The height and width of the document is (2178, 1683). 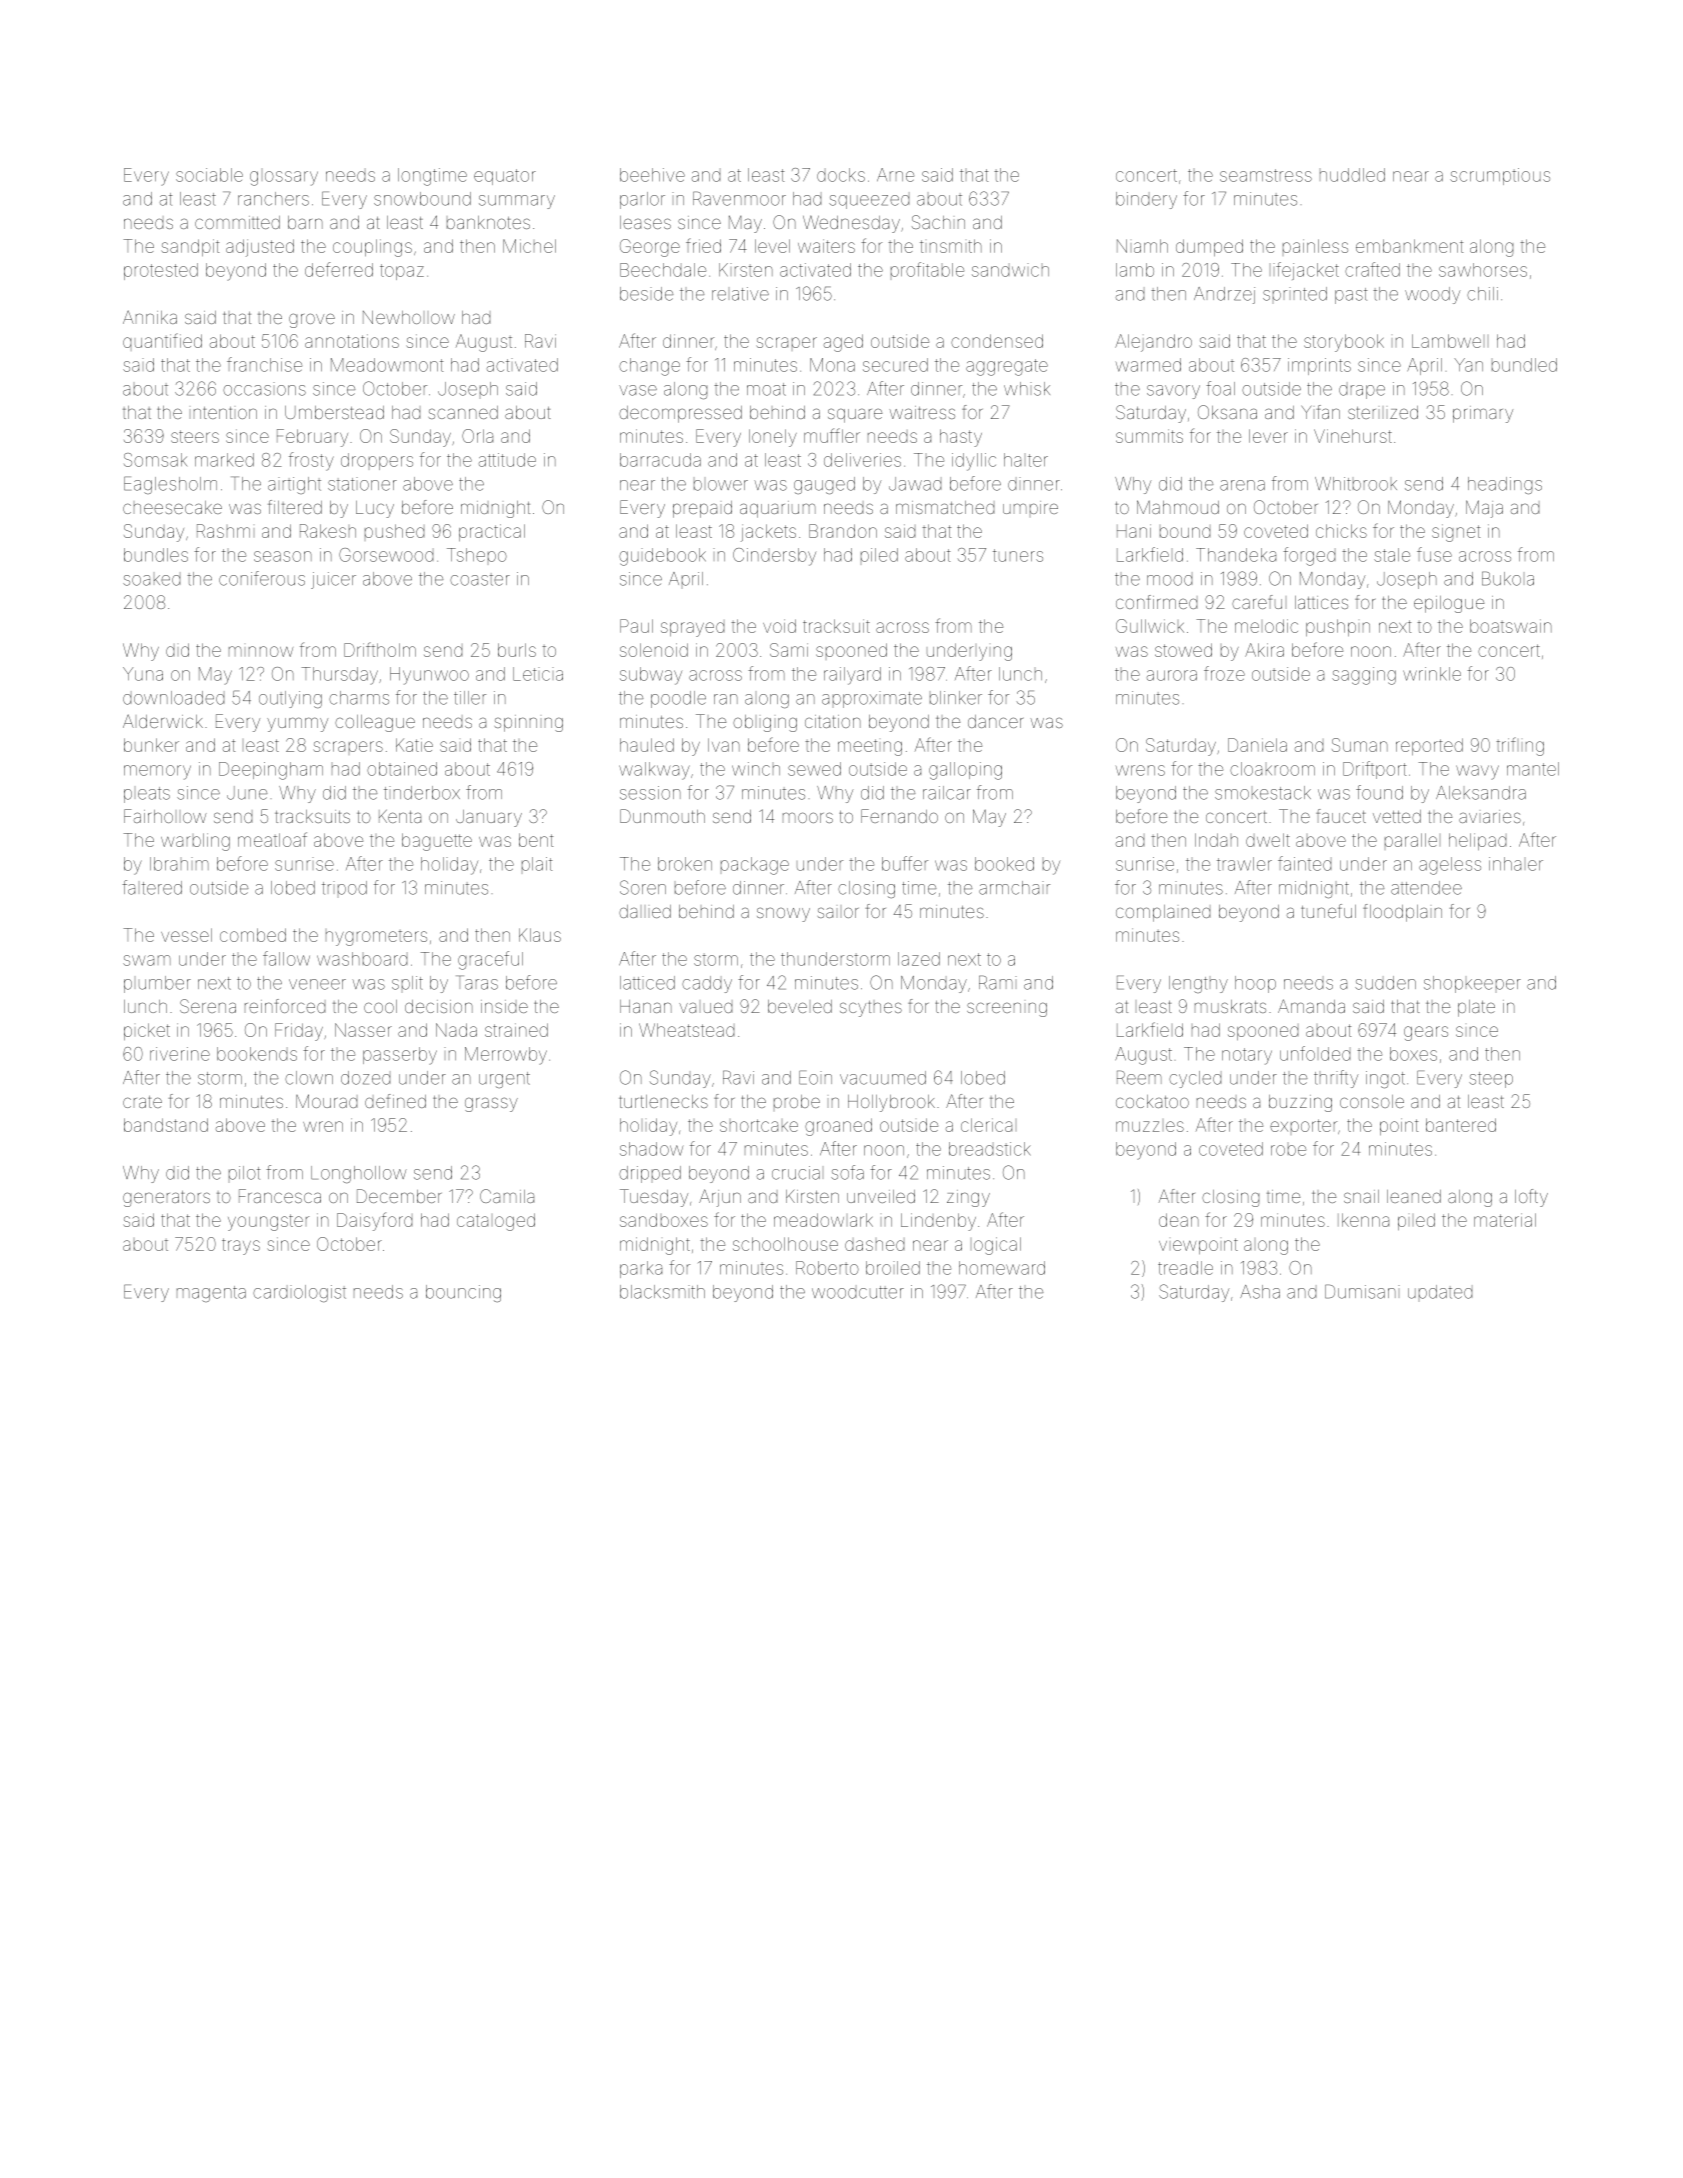 What do you see at coordinates (374, 1221) in the document?
I see `Daisyford` at bounding box center [374, 1221].
